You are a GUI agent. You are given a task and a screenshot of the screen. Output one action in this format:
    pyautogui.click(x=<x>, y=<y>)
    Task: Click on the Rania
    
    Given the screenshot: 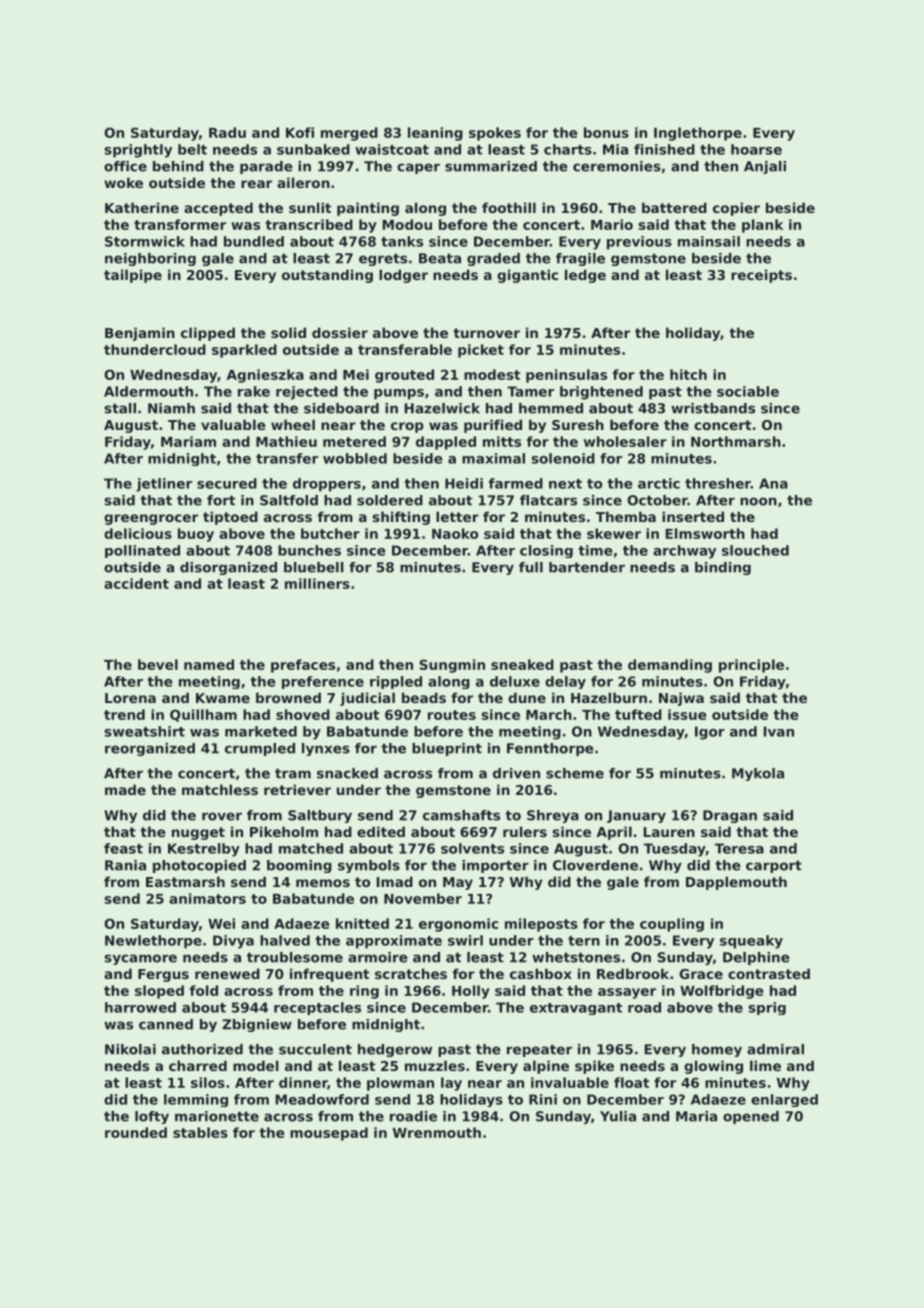 What is the action you would take?
    pyautogui.click(x=125, y=865)
